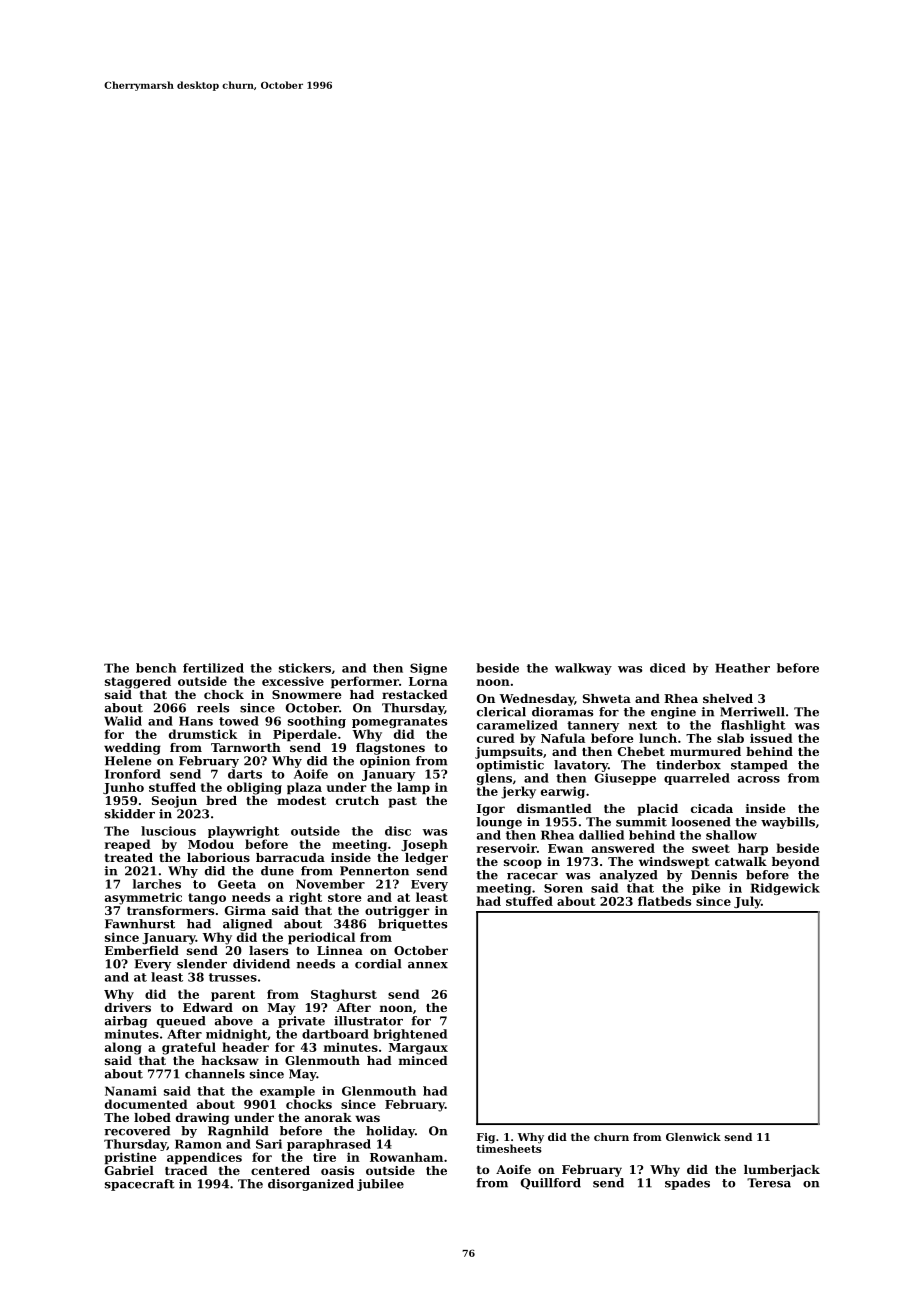  What do you see at coordinates (714, 875) in the page?
I see `Dennis` at bounding box center [714, 875].
